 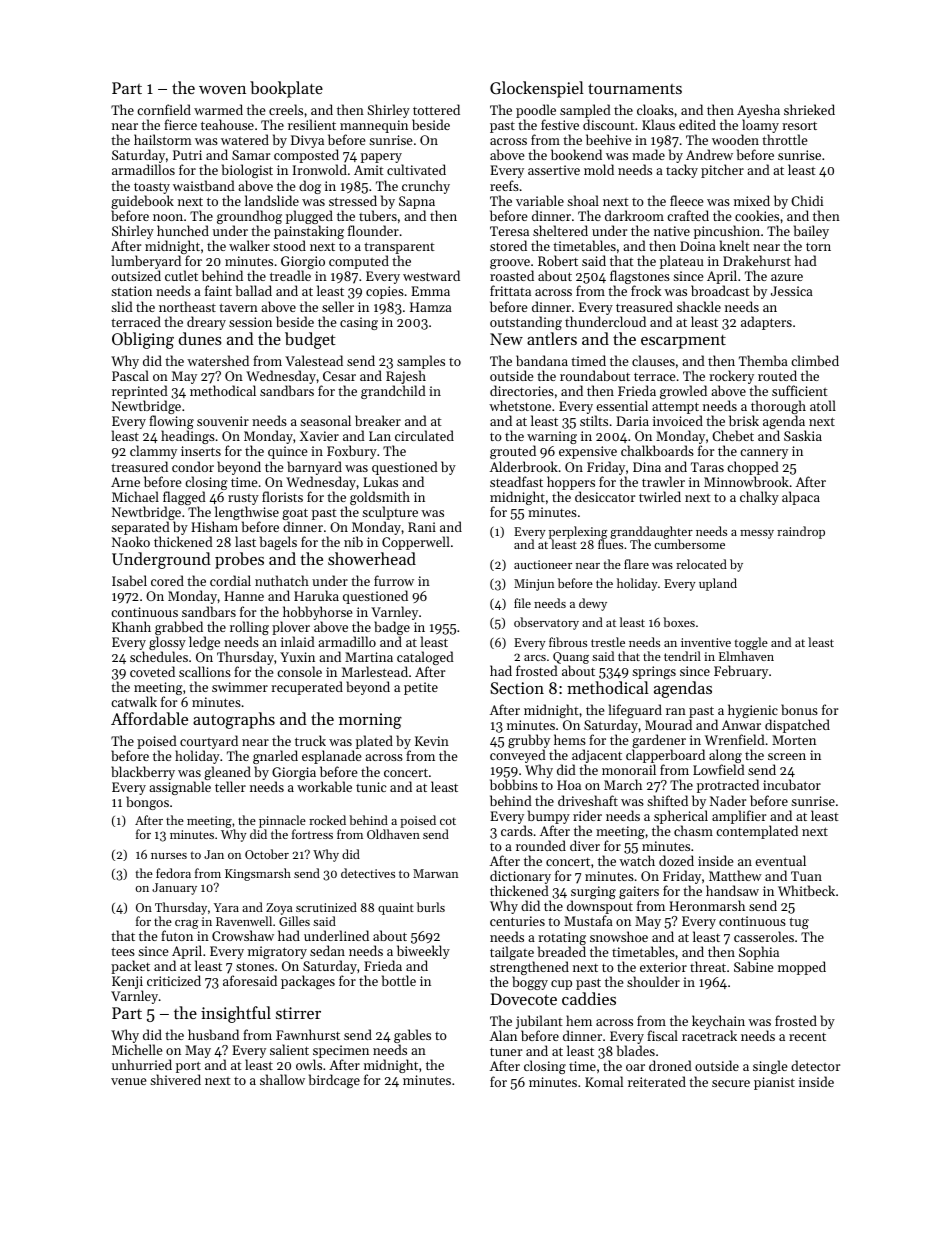 I want to click on birdcage, so click(x=334, y=1081).
